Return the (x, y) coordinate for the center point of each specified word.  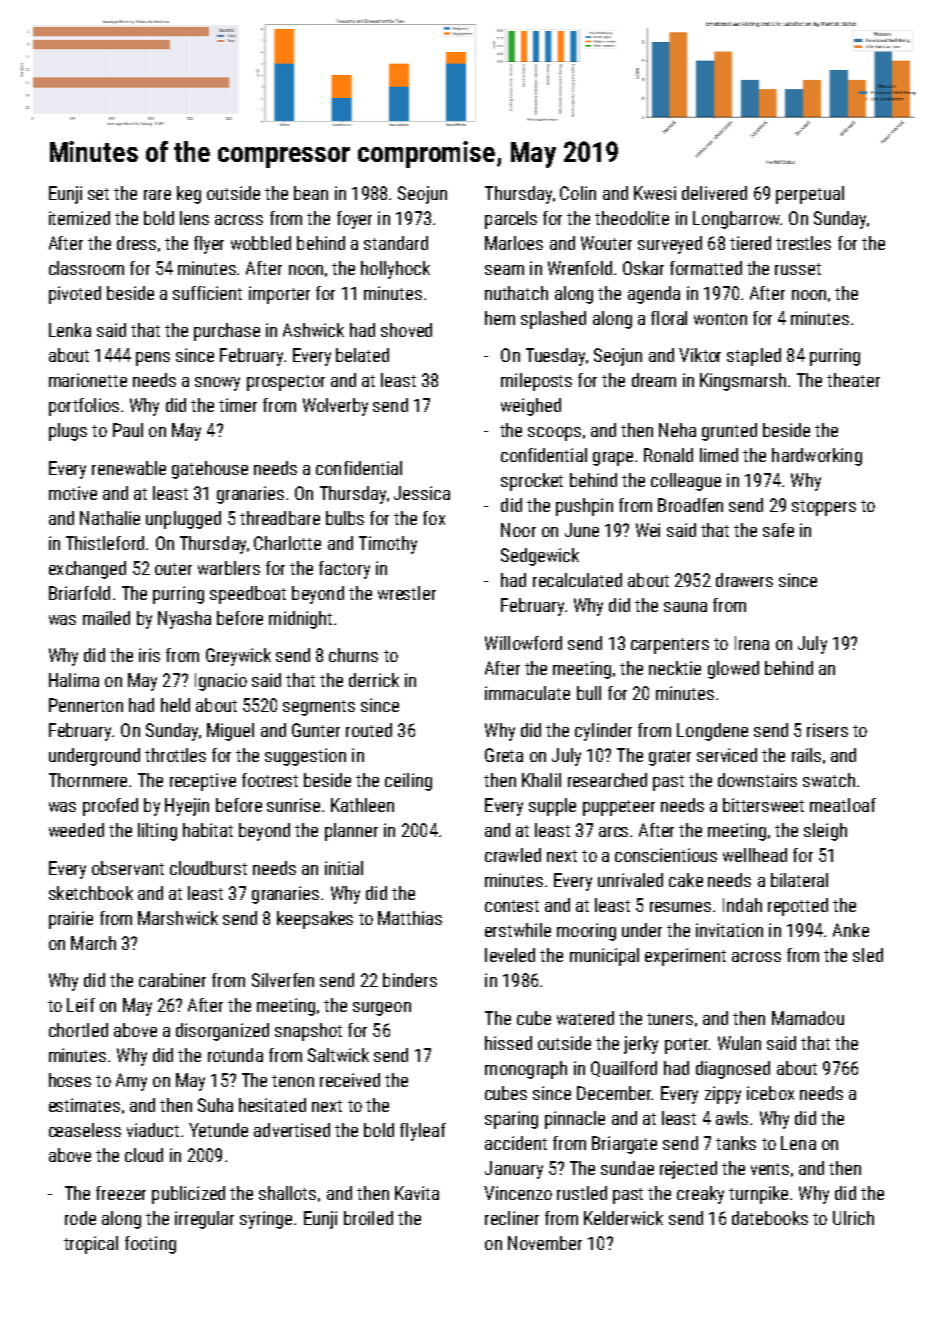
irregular (204, 1220)
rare (157, 195)
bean (311, 193)
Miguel (230, 732)
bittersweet (763, 805)
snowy (217, 384)
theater (853, 380)
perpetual (810, 195)
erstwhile (518, 930)
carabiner (172, 980)
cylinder (603, 732)
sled (868, 955)
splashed (553, 320)
